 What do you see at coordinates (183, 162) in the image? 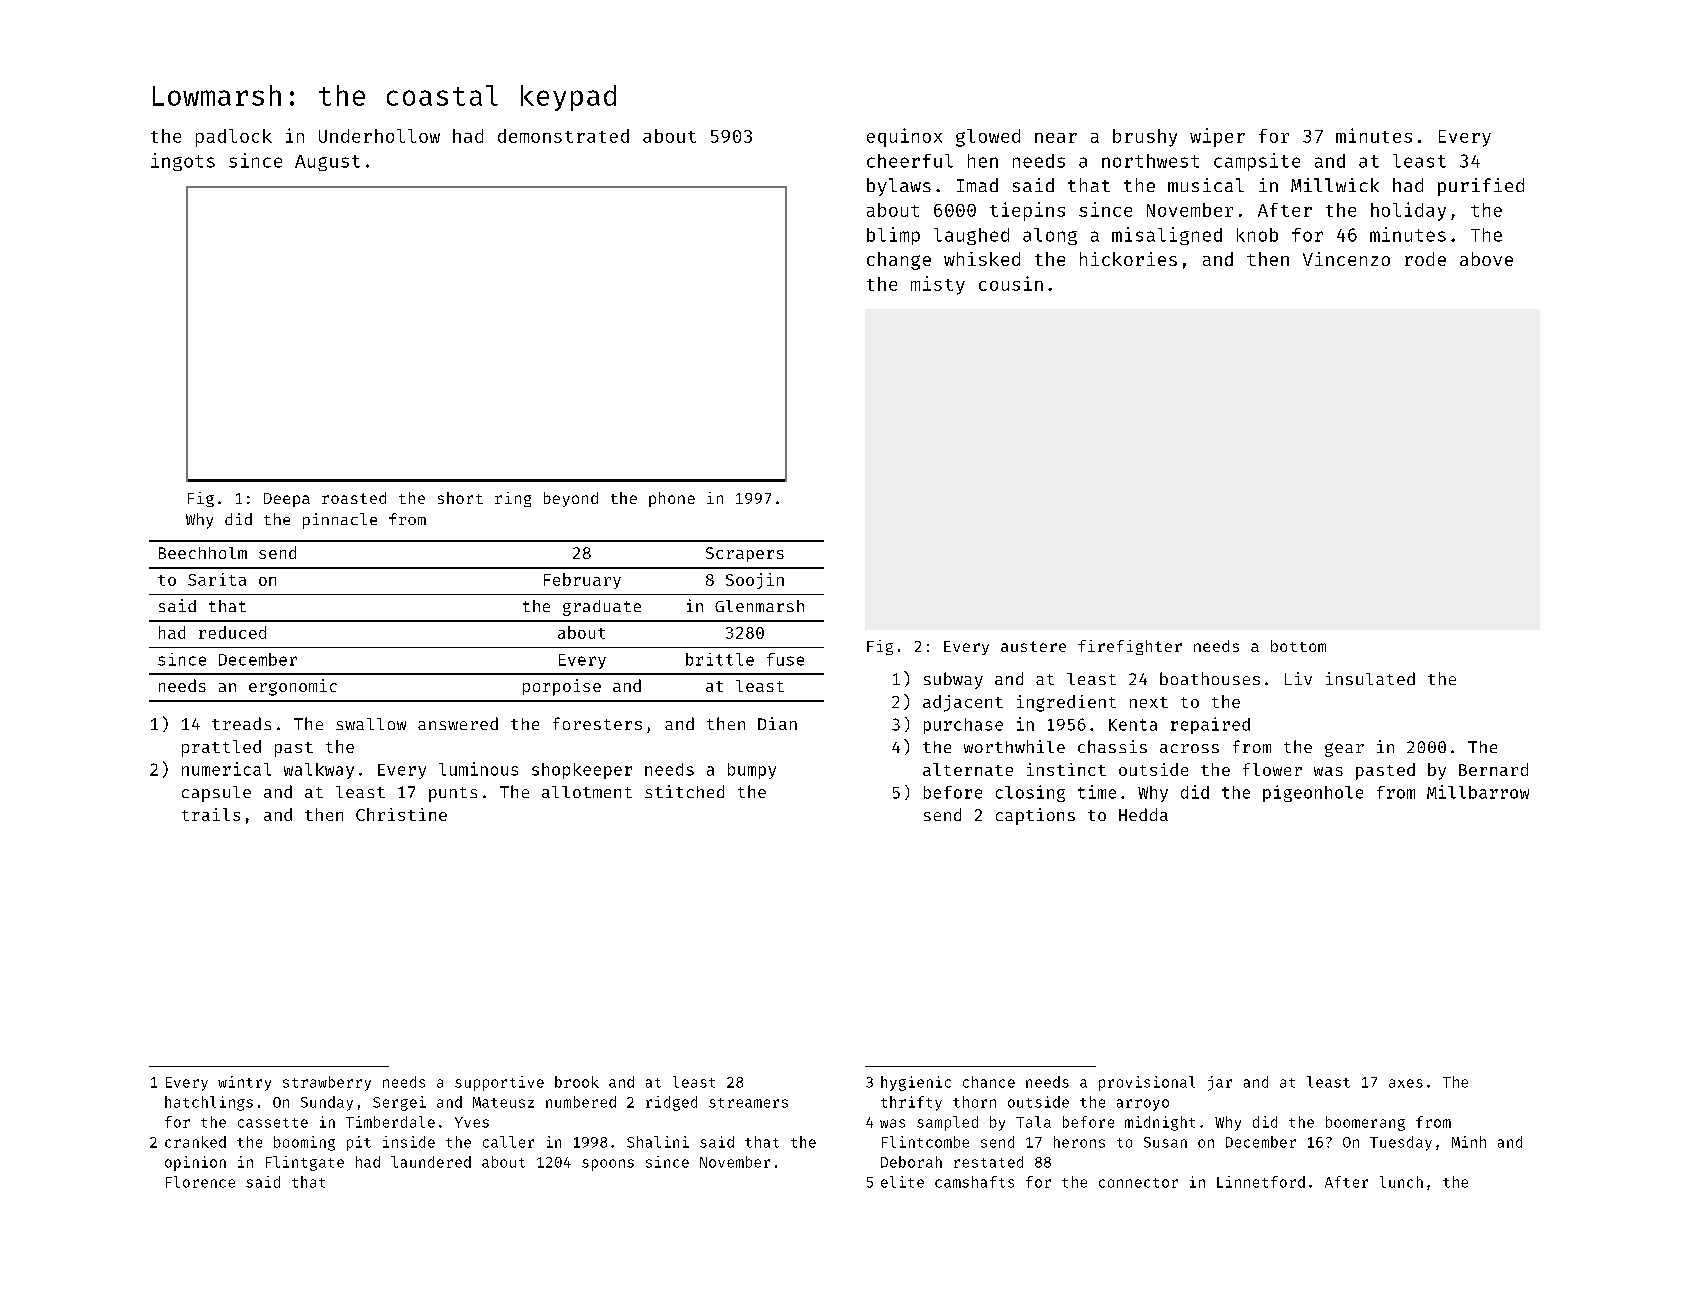
I see `ingots` at bounding box center [183, 162].
